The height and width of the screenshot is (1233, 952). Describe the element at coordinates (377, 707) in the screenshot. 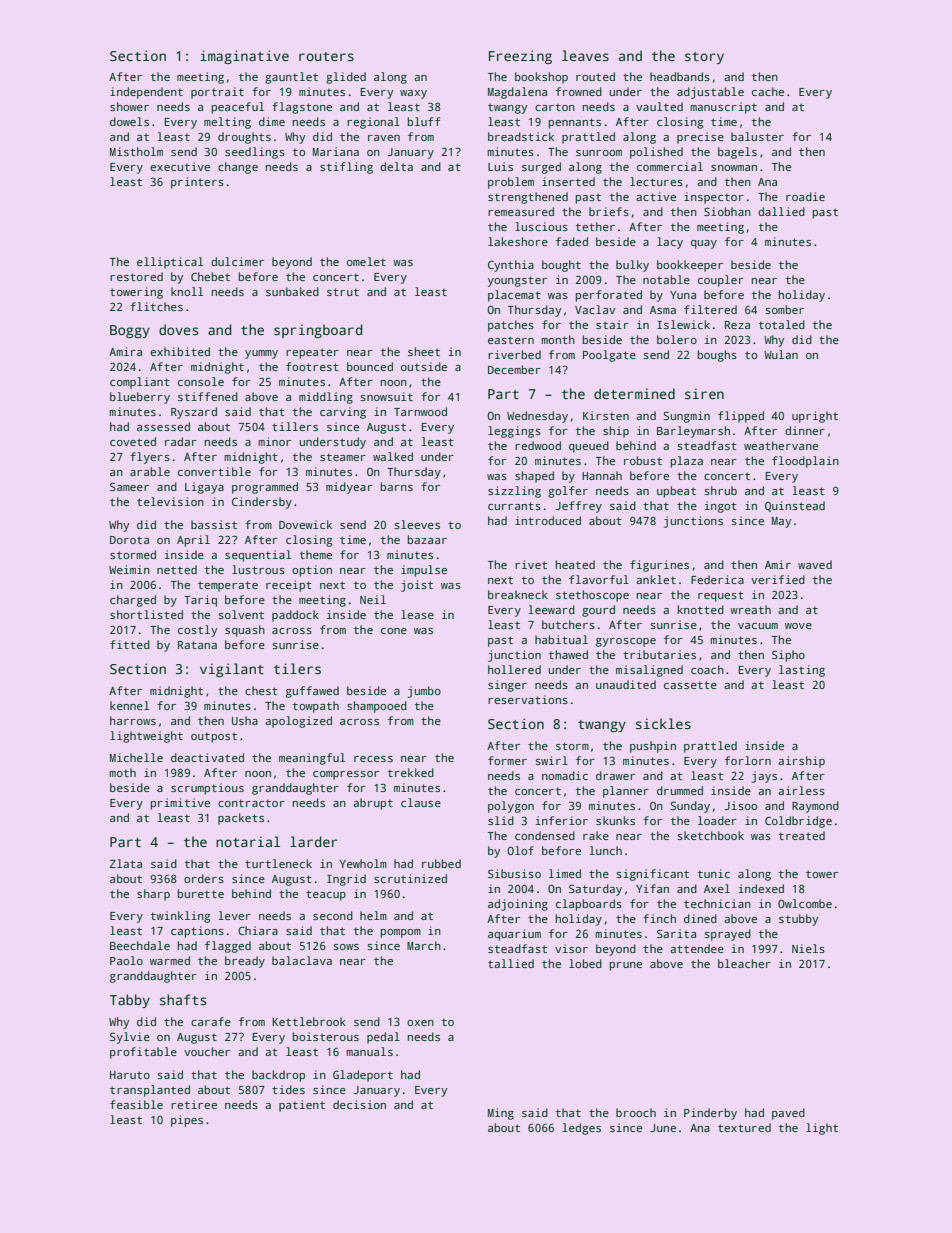

I see `shampooed` at that location.
